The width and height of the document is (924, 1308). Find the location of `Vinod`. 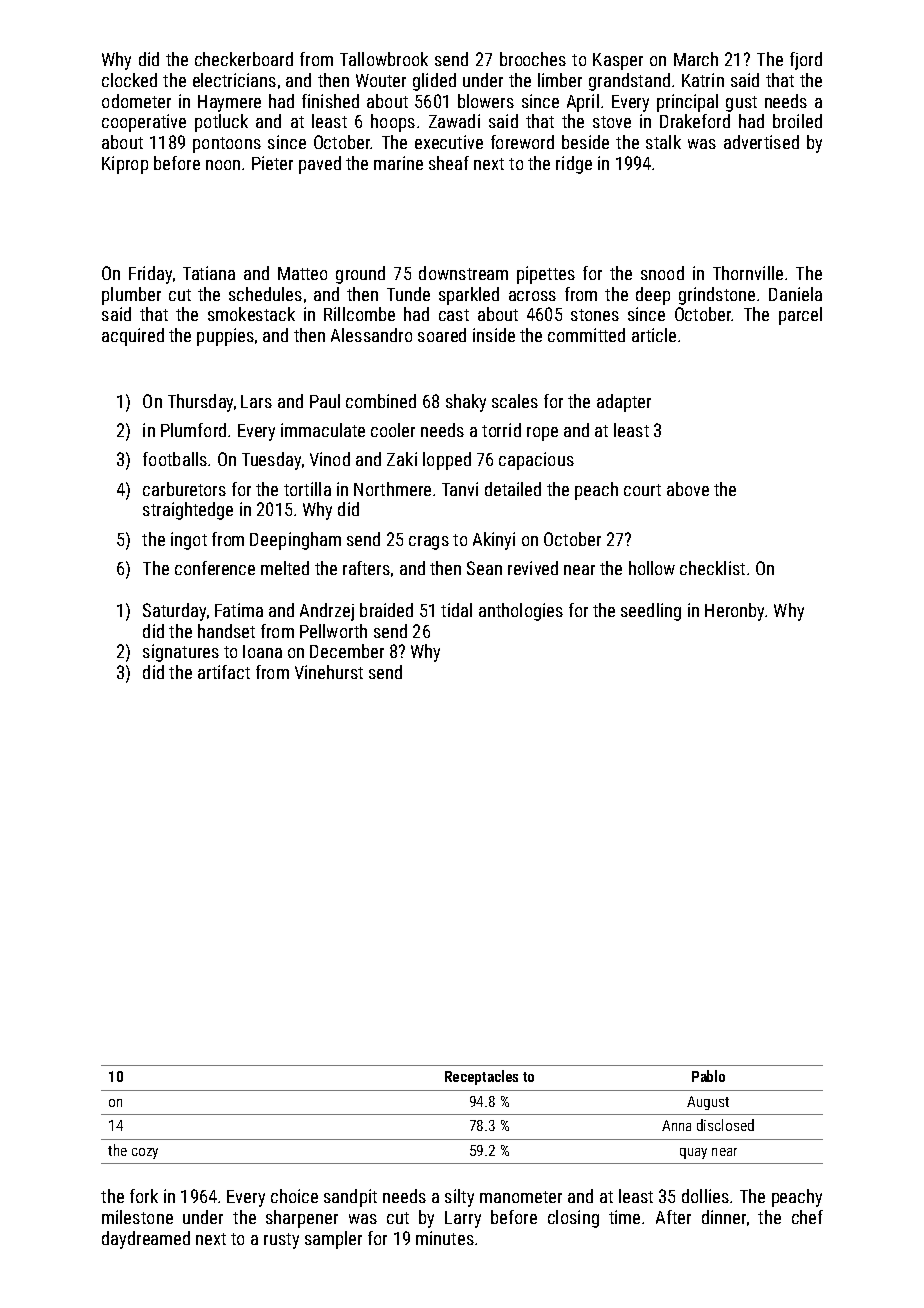

Vinod is located at coordinates (330, 459).
